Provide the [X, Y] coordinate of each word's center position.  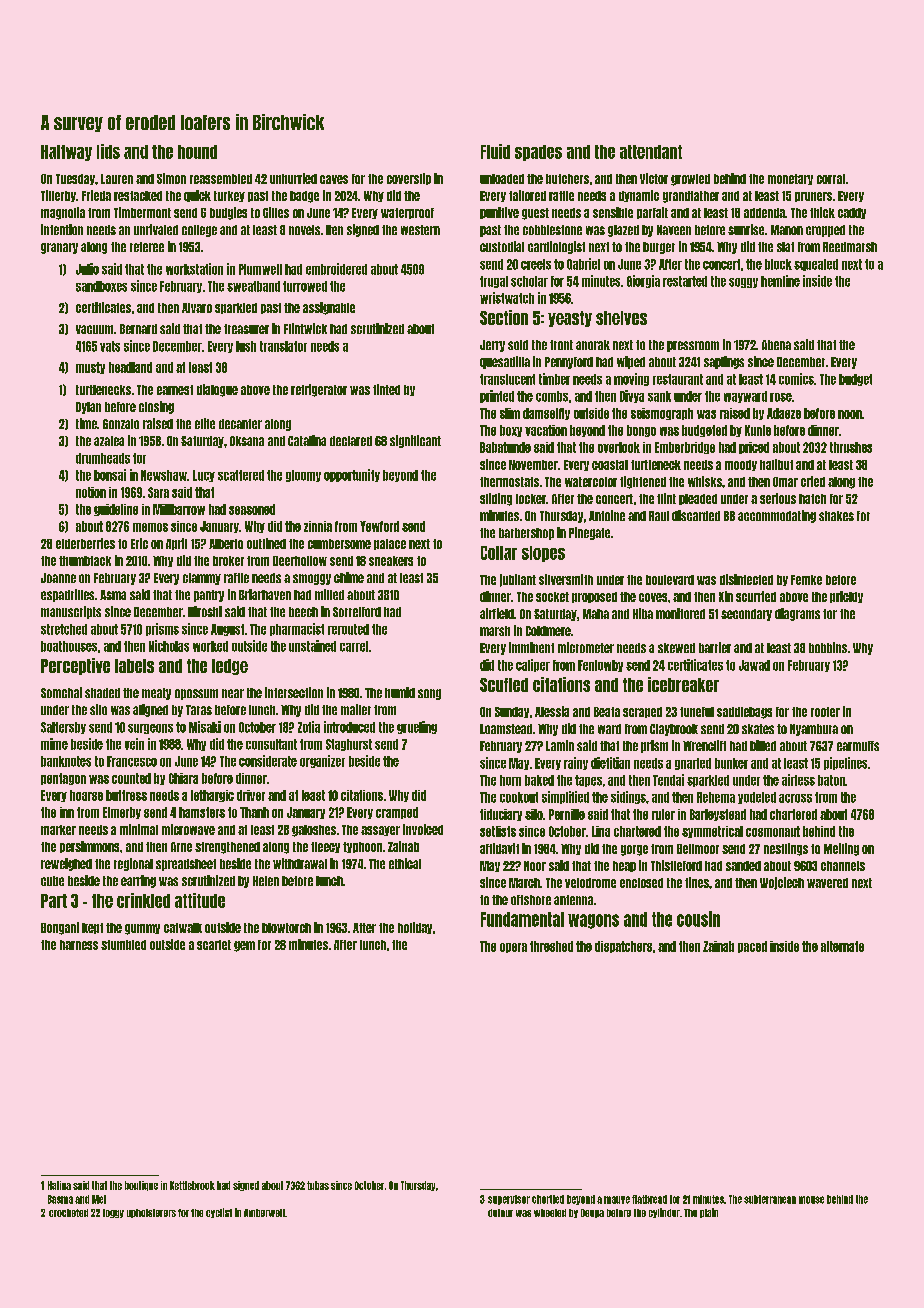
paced [752, 947]
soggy [743, 283]
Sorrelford [357, 612]
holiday [415, 928]
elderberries [85, 543]
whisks [705, 481]
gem [244, 946]
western [420, 230]
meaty [156, 694]
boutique [141, 1186]
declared [351, 441]
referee [147, 247]
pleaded [698, 499]
